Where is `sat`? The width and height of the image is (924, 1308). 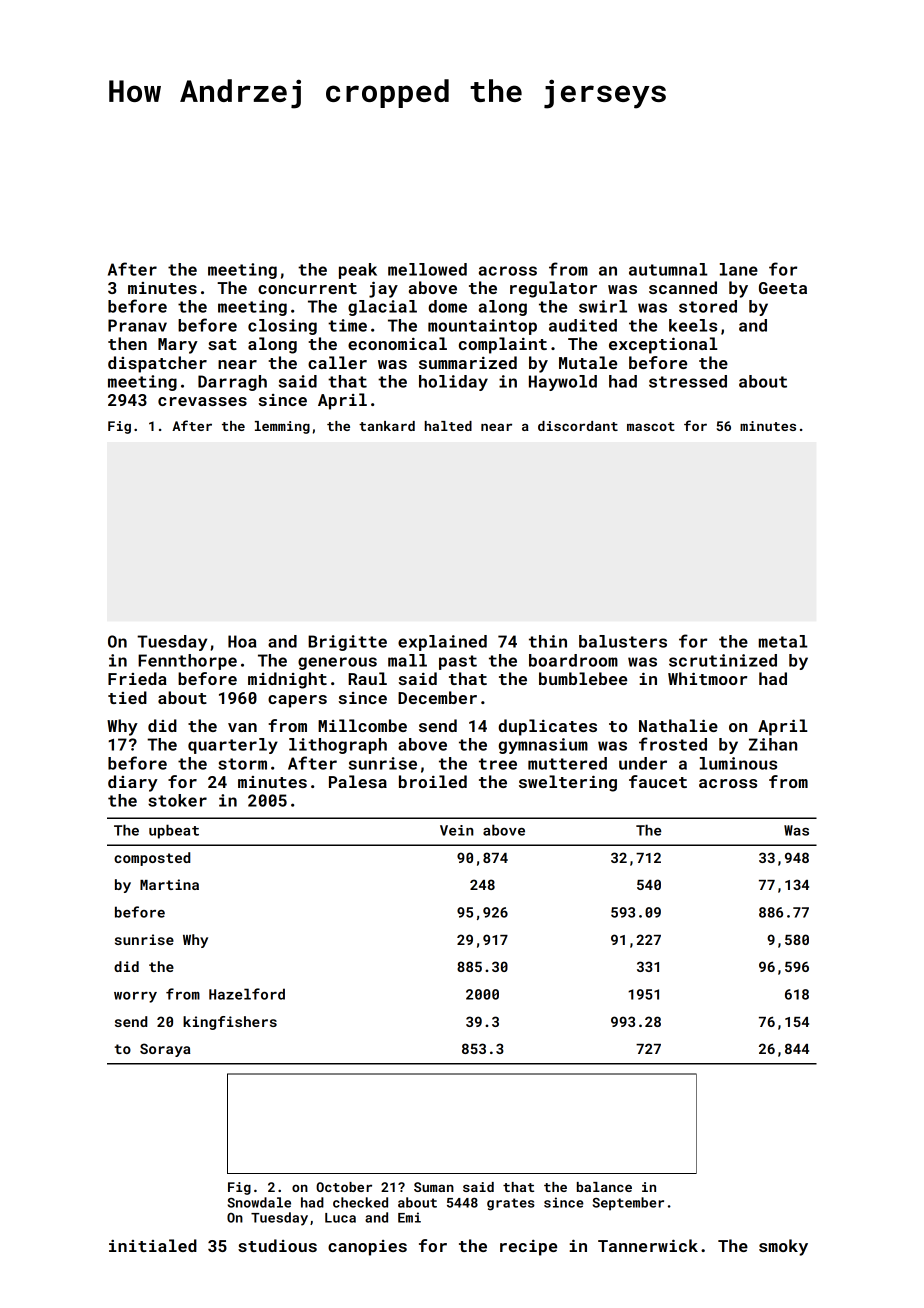
sat is located at coordinates (222, 344).
